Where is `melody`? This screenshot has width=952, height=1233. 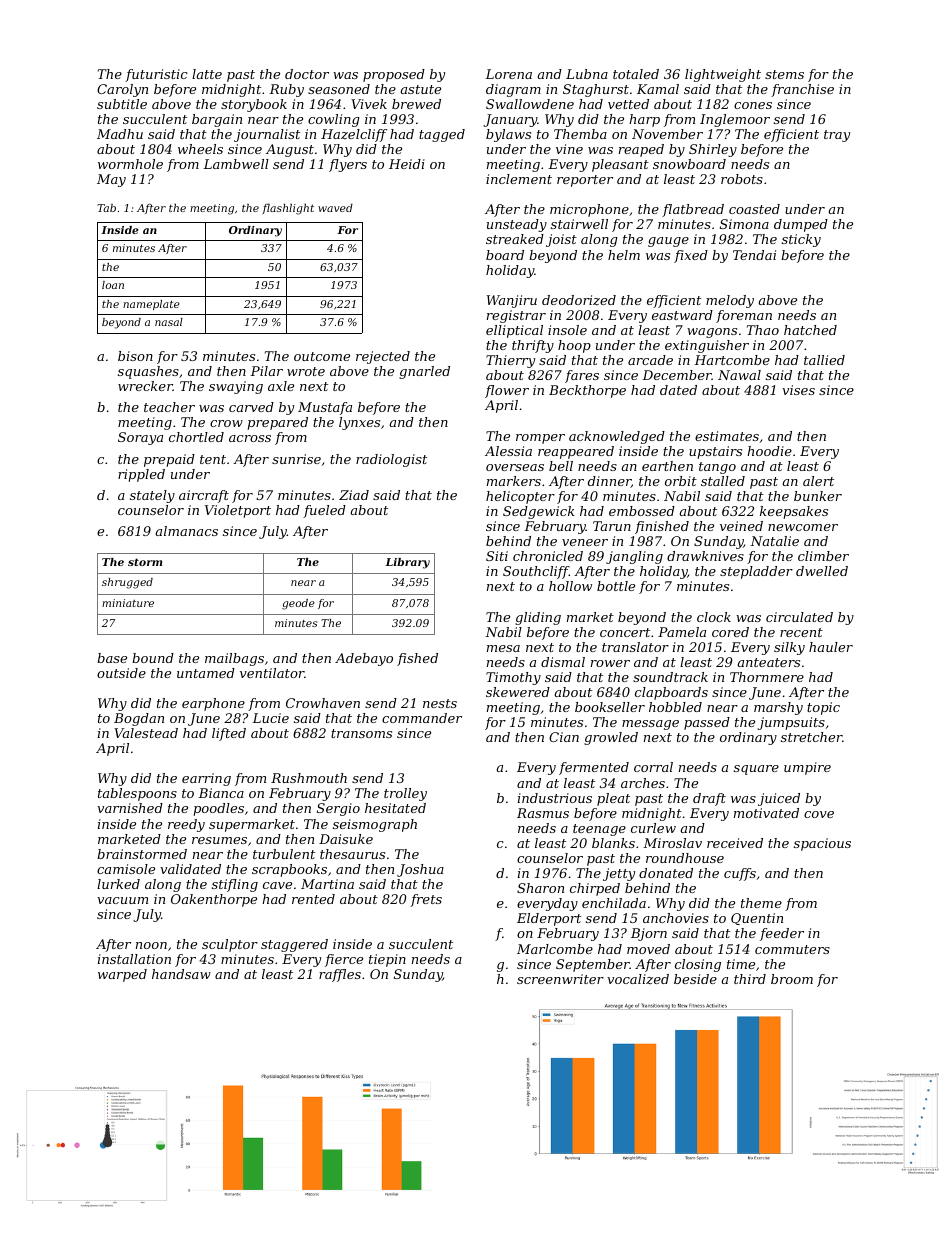
melody is located at coordinates (730, 301).
